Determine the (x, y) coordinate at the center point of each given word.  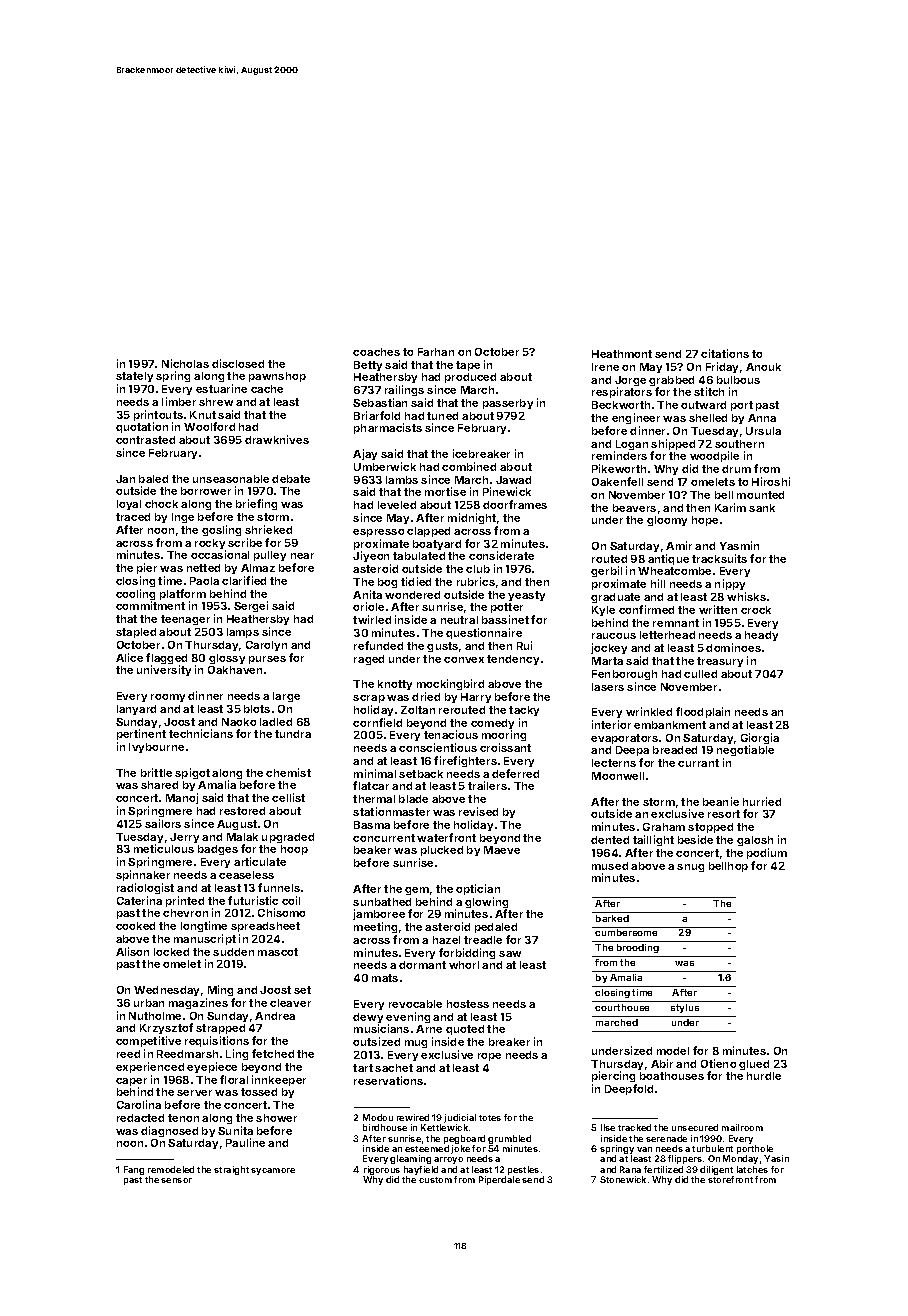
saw (510, 954)
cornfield (377, 722)
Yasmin (739, 545)
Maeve (502, 850)
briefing (256, 504)
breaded (675, 750)
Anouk (763, 367)
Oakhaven (235, 670)
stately (134, 377)
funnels (279, 887)
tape (468, 366)
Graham (664, 827)
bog (387, 583)
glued (754, 1065)
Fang (134, 1170)
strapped (220, 1029)
